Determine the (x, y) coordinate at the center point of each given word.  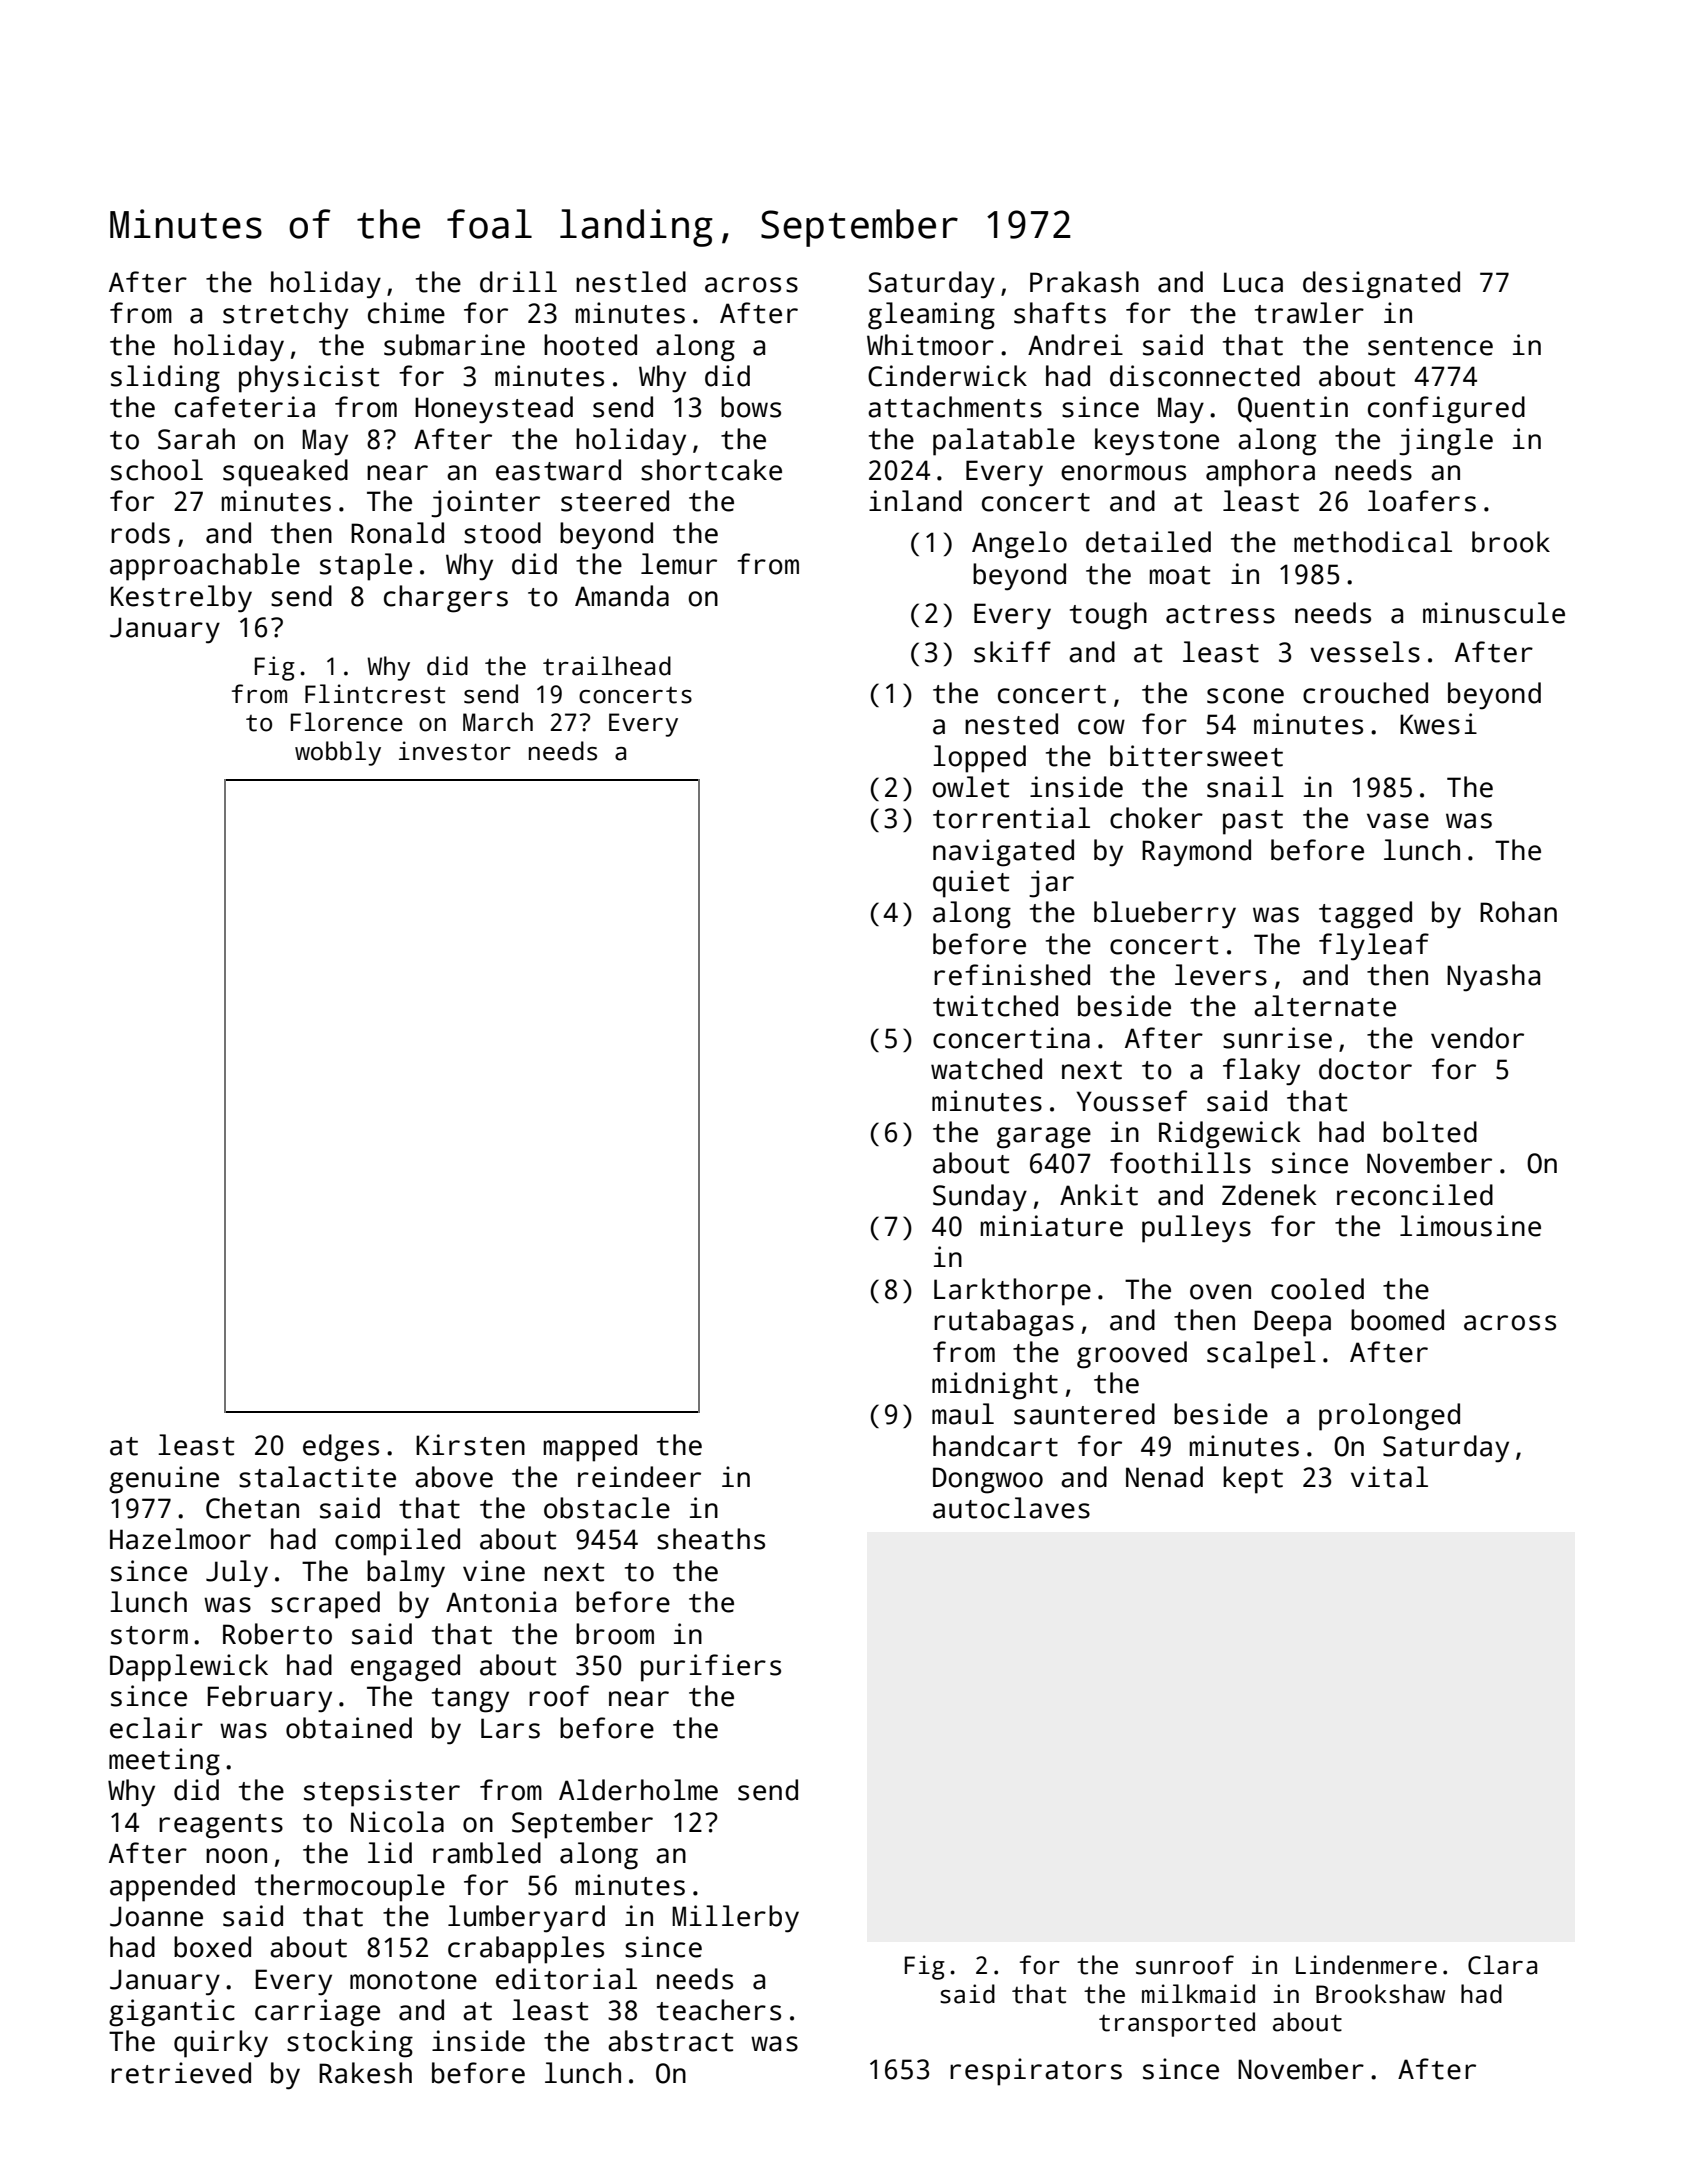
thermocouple (350, 1888)
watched (986, 1069)
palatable (1004, 442)
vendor (1477, 1038)
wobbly (338, 753)
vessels (1365, 652)
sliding (165, 379)
